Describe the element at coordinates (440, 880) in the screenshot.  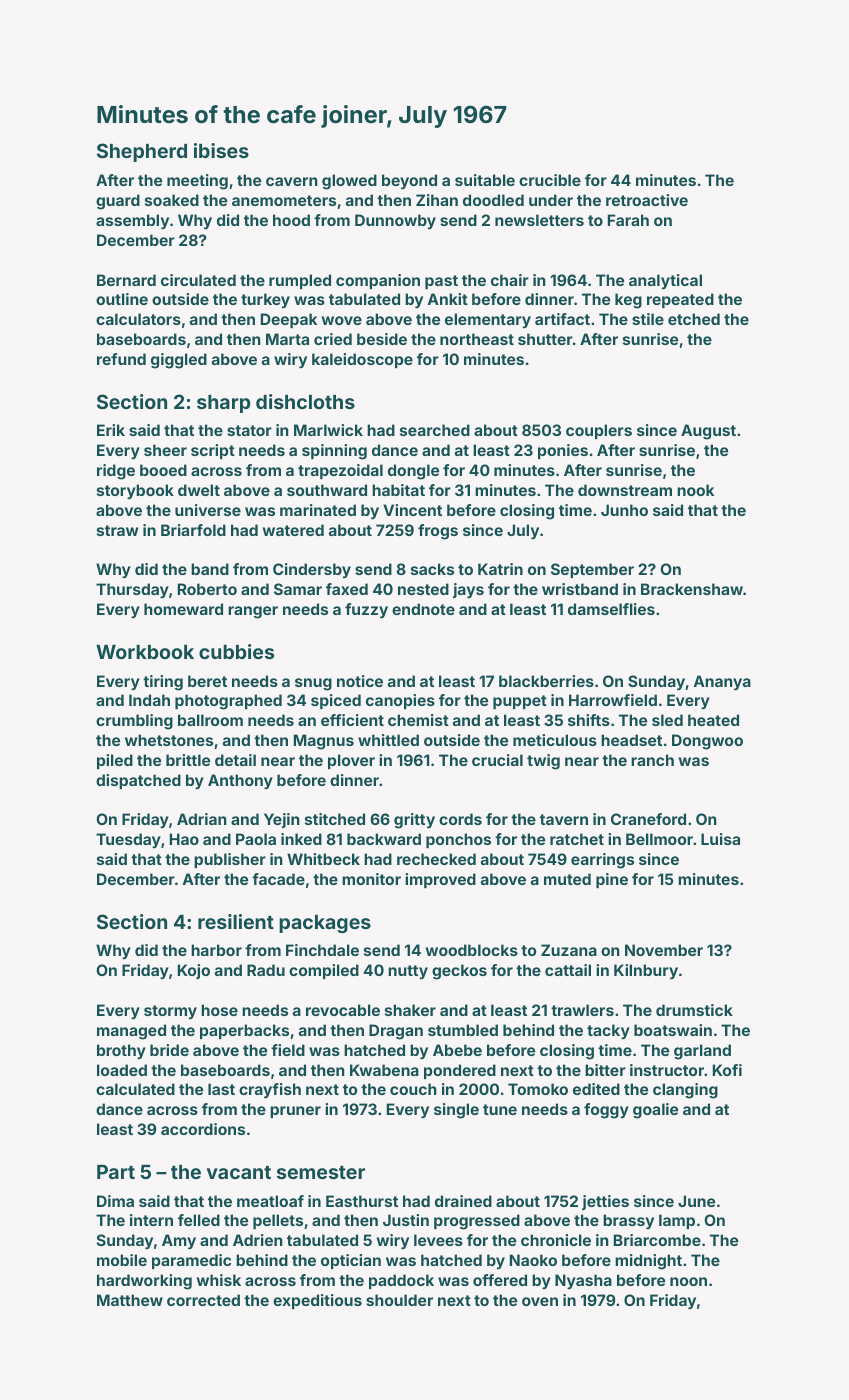
I see `improved` at that location.
